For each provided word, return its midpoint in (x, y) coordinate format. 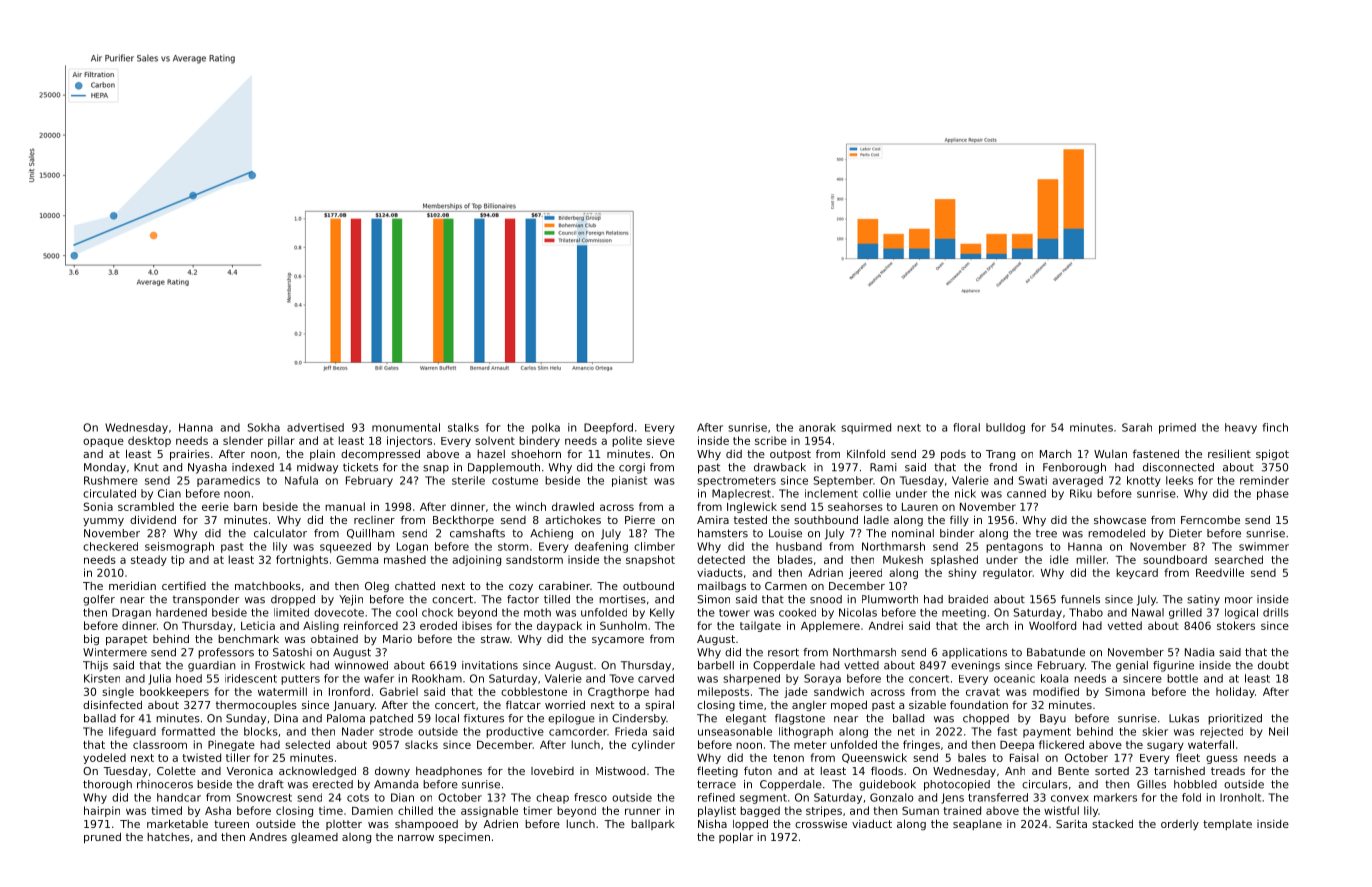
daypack (559, 626)
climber (654, 546)
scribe (771, 440)
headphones (449, 772)
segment (763, 799)
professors (226, 653)
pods (953, 455)
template (1227, 825)
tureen (231, 824)
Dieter (1185, 533)
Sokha (264, 427)
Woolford (1052, 625)
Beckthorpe (463, 520)
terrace (716, 784)
